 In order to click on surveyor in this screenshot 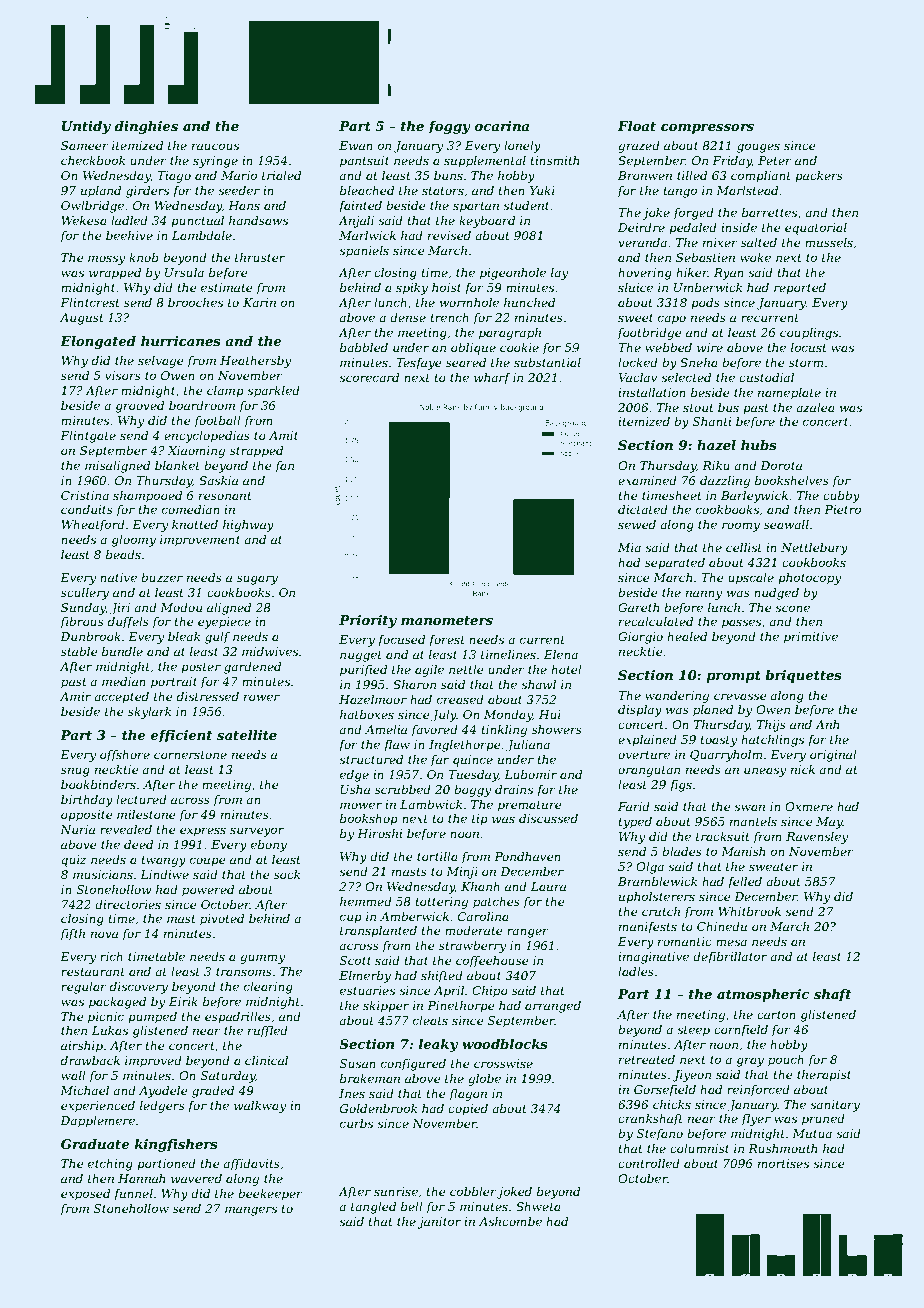, I will do `click(257, 832)`.
